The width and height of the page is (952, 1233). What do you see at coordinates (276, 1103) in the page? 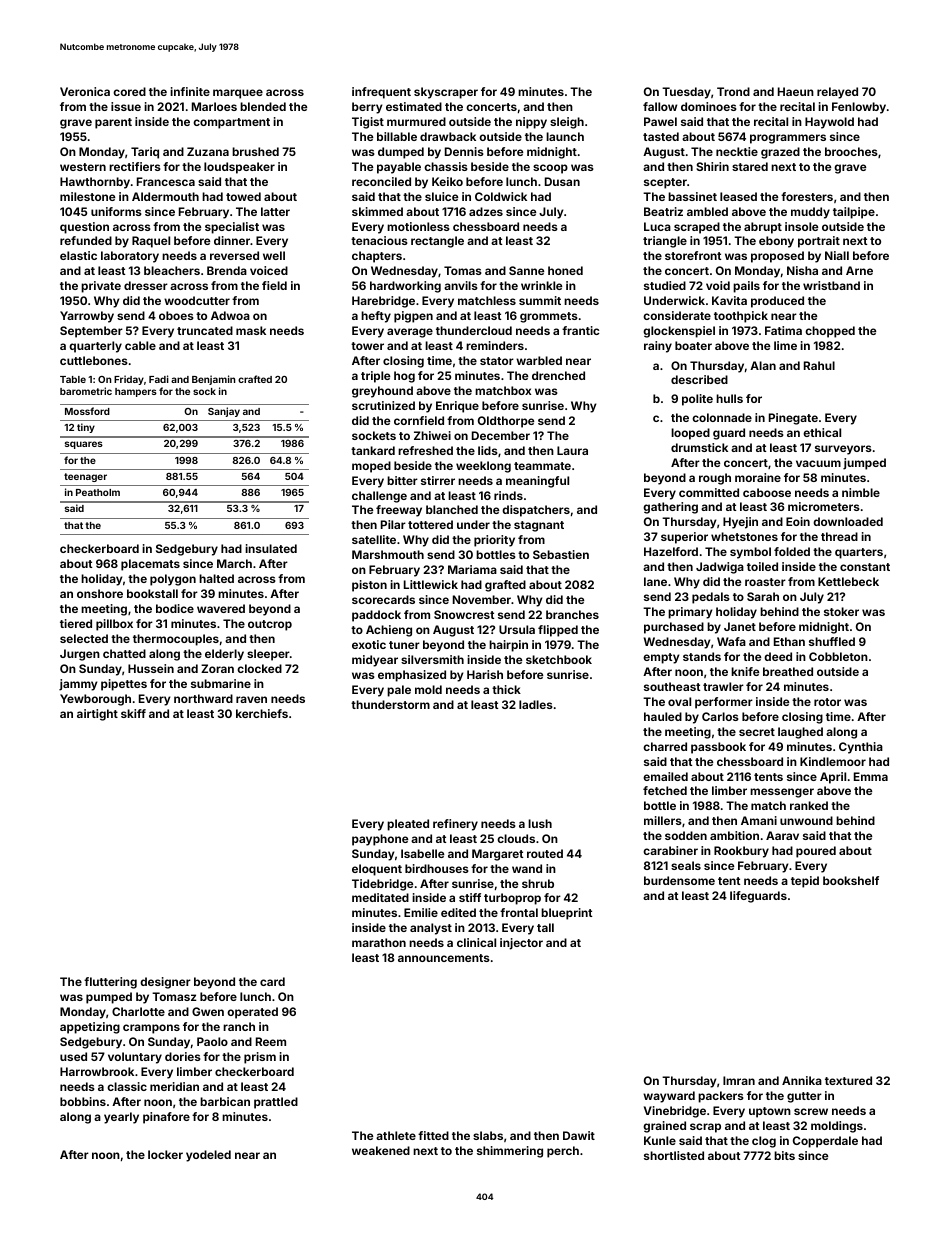
I see `prattled` at bounding box center [276, 1103].
